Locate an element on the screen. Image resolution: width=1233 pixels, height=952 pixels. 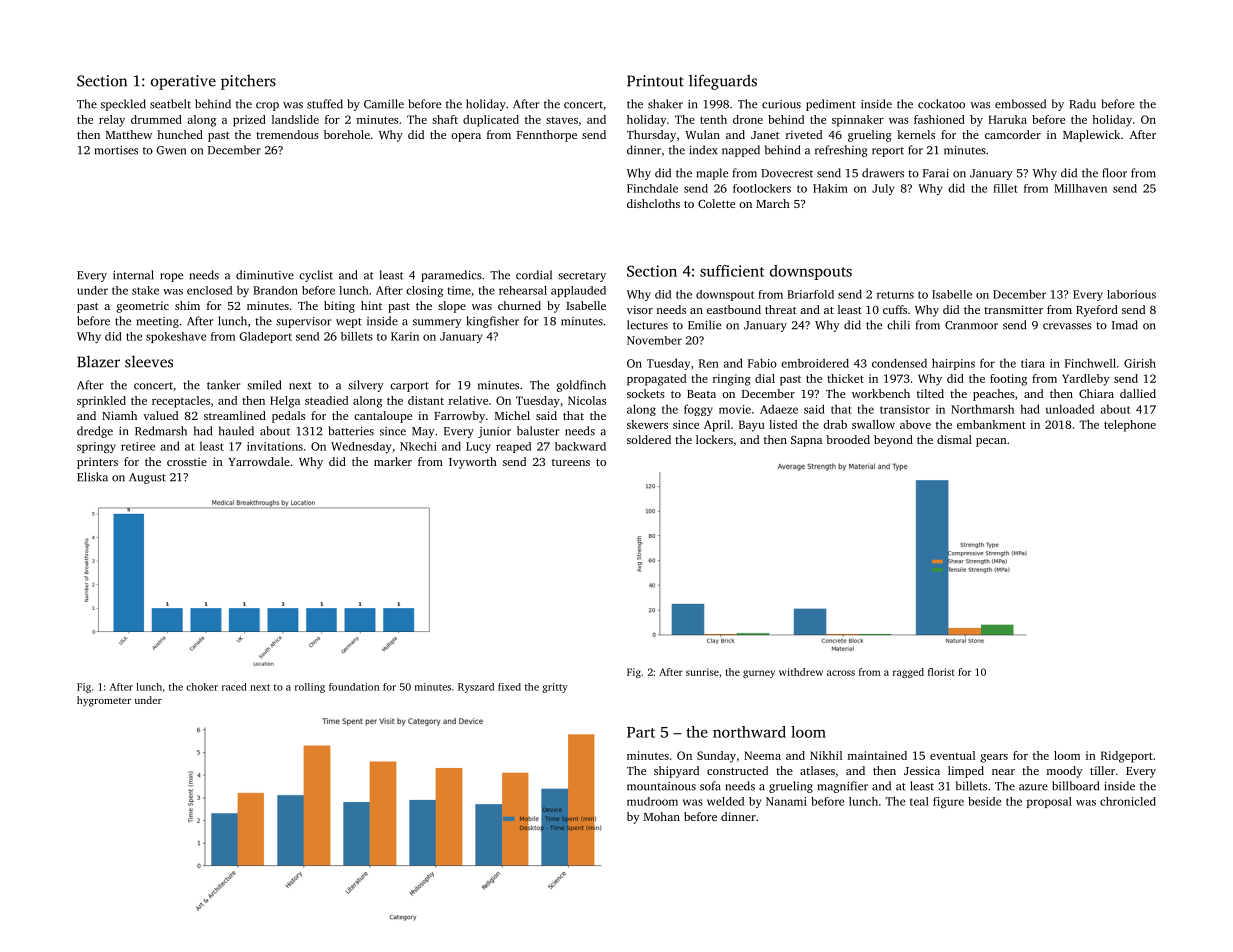
florist is located at coordinates (941, 672).
